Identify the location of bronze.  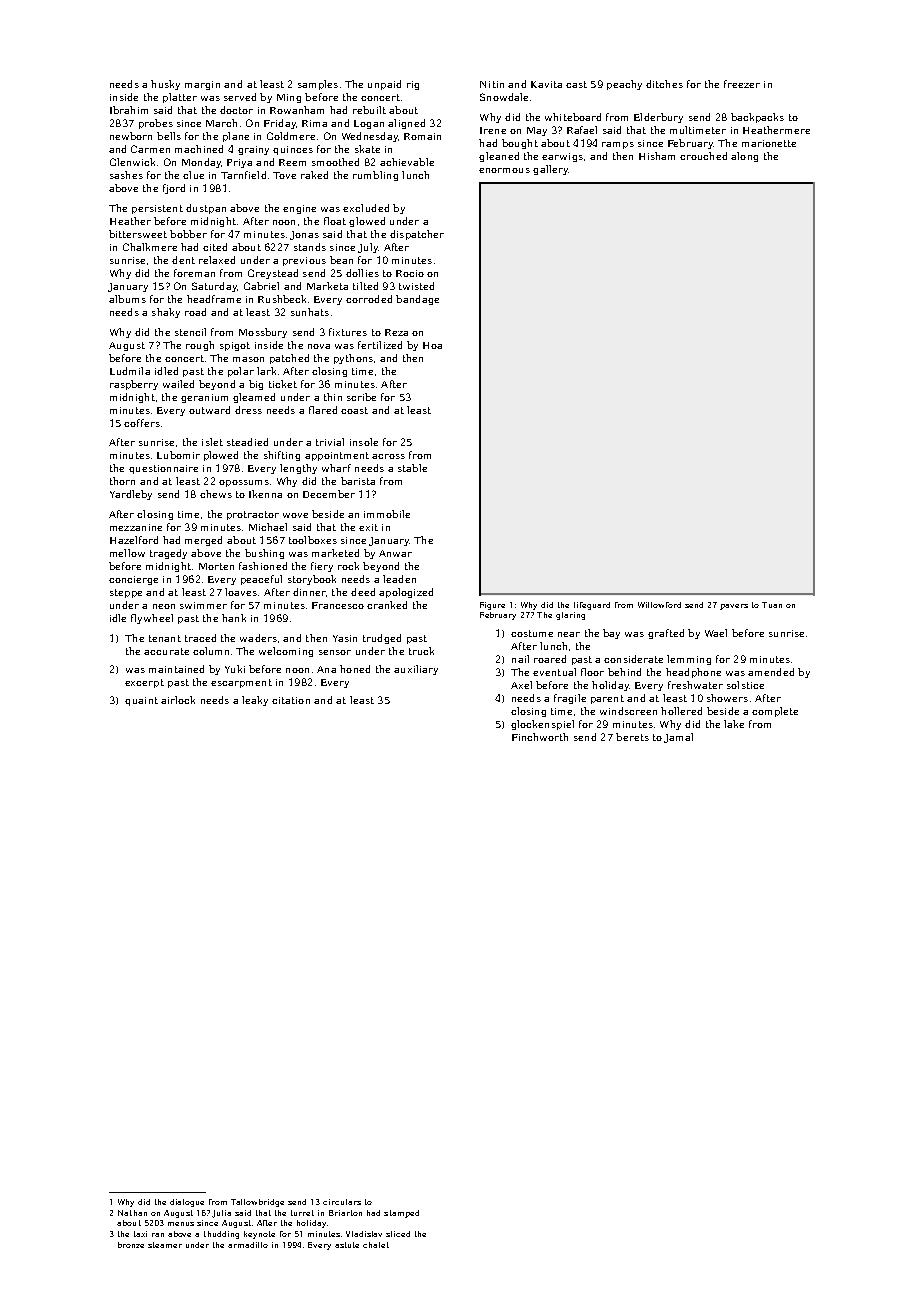
(131, 1245).
